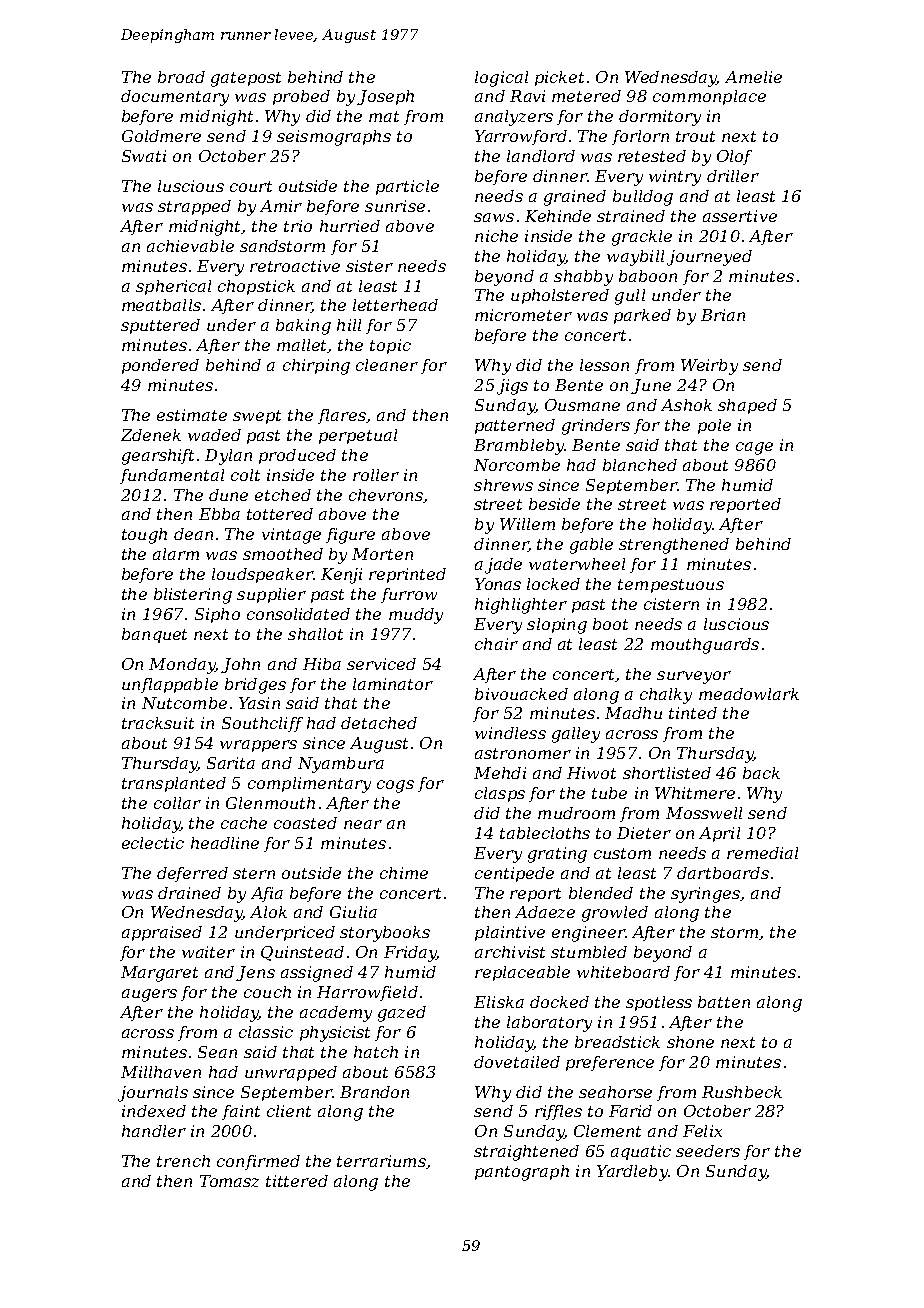 The image size is (924, 1308). I want to click on journeyed, so click(709, 258).
